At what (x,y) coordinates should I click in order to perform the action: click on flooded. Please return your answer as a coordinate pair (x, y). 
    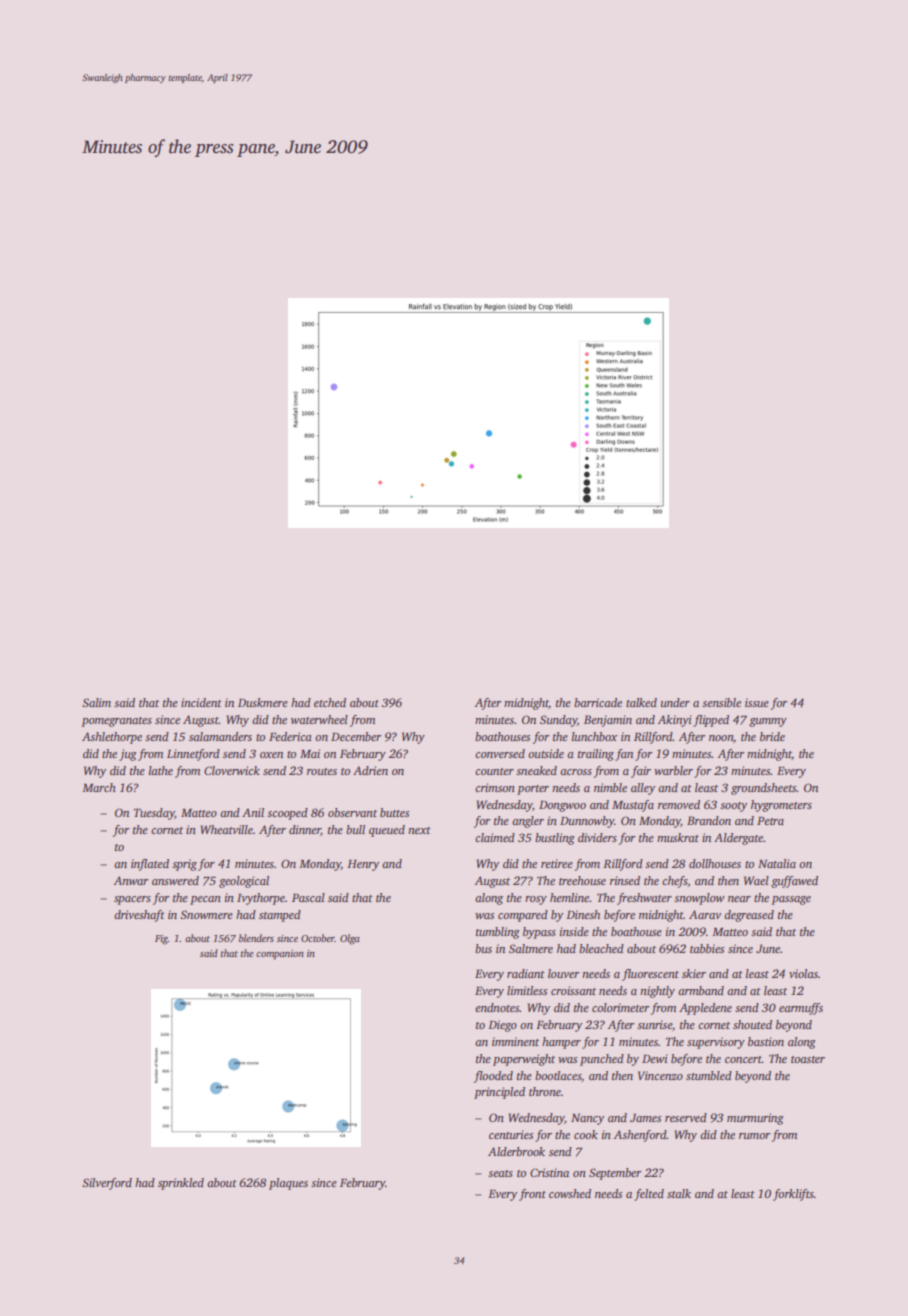
    Looking at the image, I should click on (493, 1077).
